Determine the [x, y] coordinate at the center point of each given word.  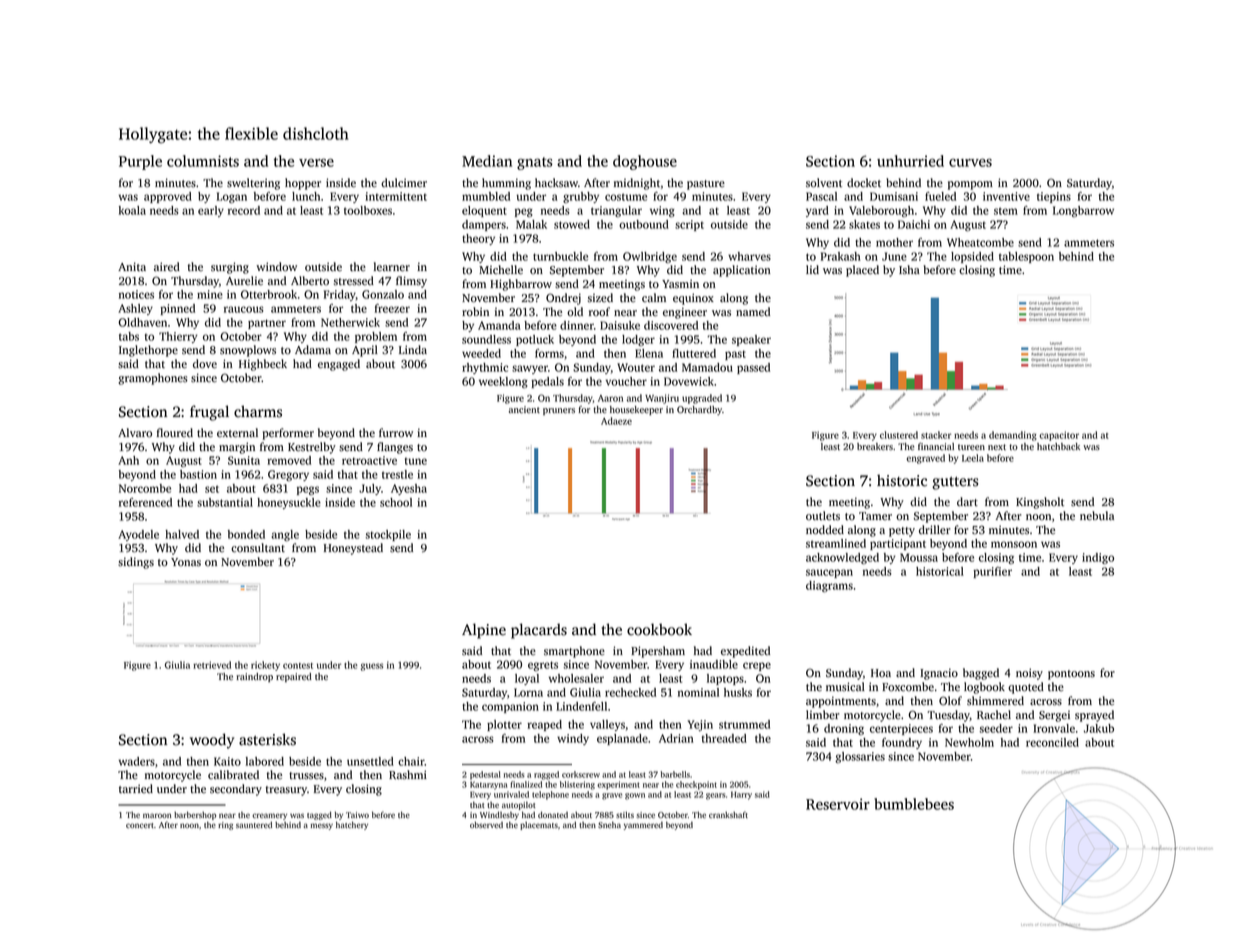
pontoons [1071, 675]
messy [322, 826]
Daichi [914, 224]
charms [258, 411]
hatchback [1058, 447]
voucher [626, 381]
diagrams [829, 586]
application [742, 271]
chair [411, 761]
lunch [306, 196]
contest [298, 666]
